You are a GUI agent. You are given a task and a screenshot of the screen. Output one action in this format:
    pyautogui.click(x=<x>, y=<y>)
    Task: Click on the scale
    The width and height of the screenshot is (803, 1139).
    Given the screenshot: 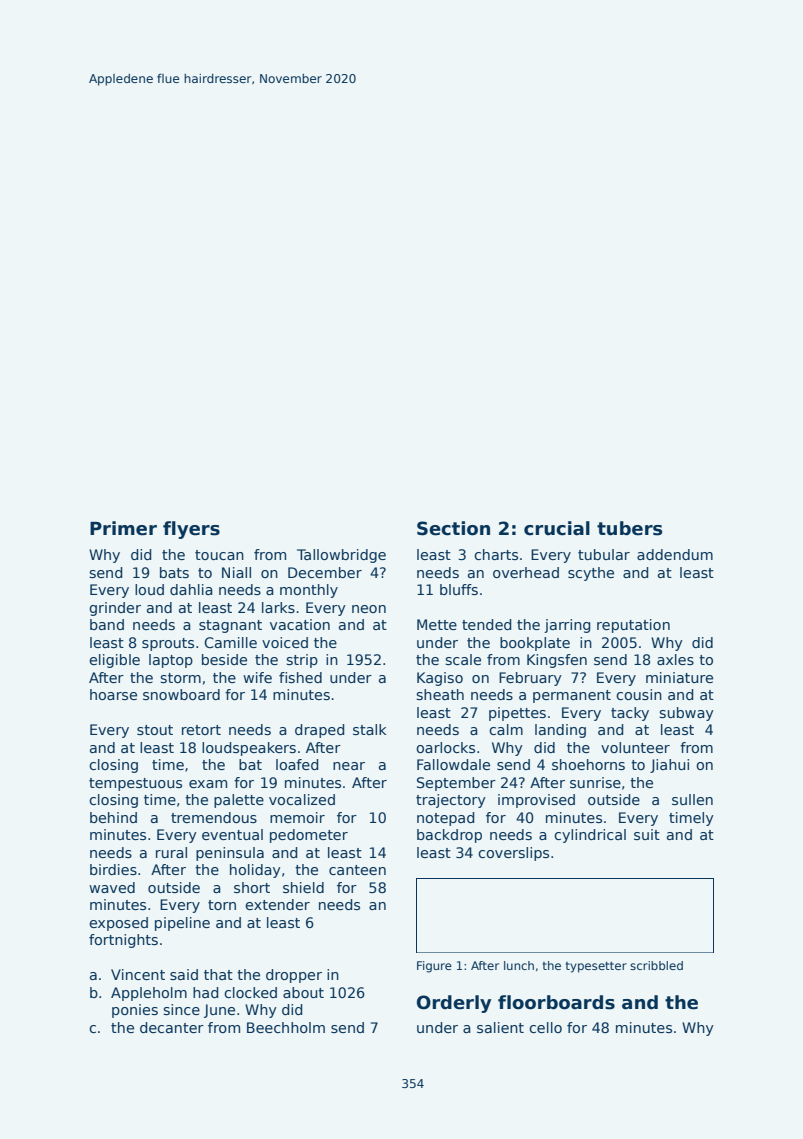 What is the action you would take?
    pyautogui.click(x=463, y=659)
